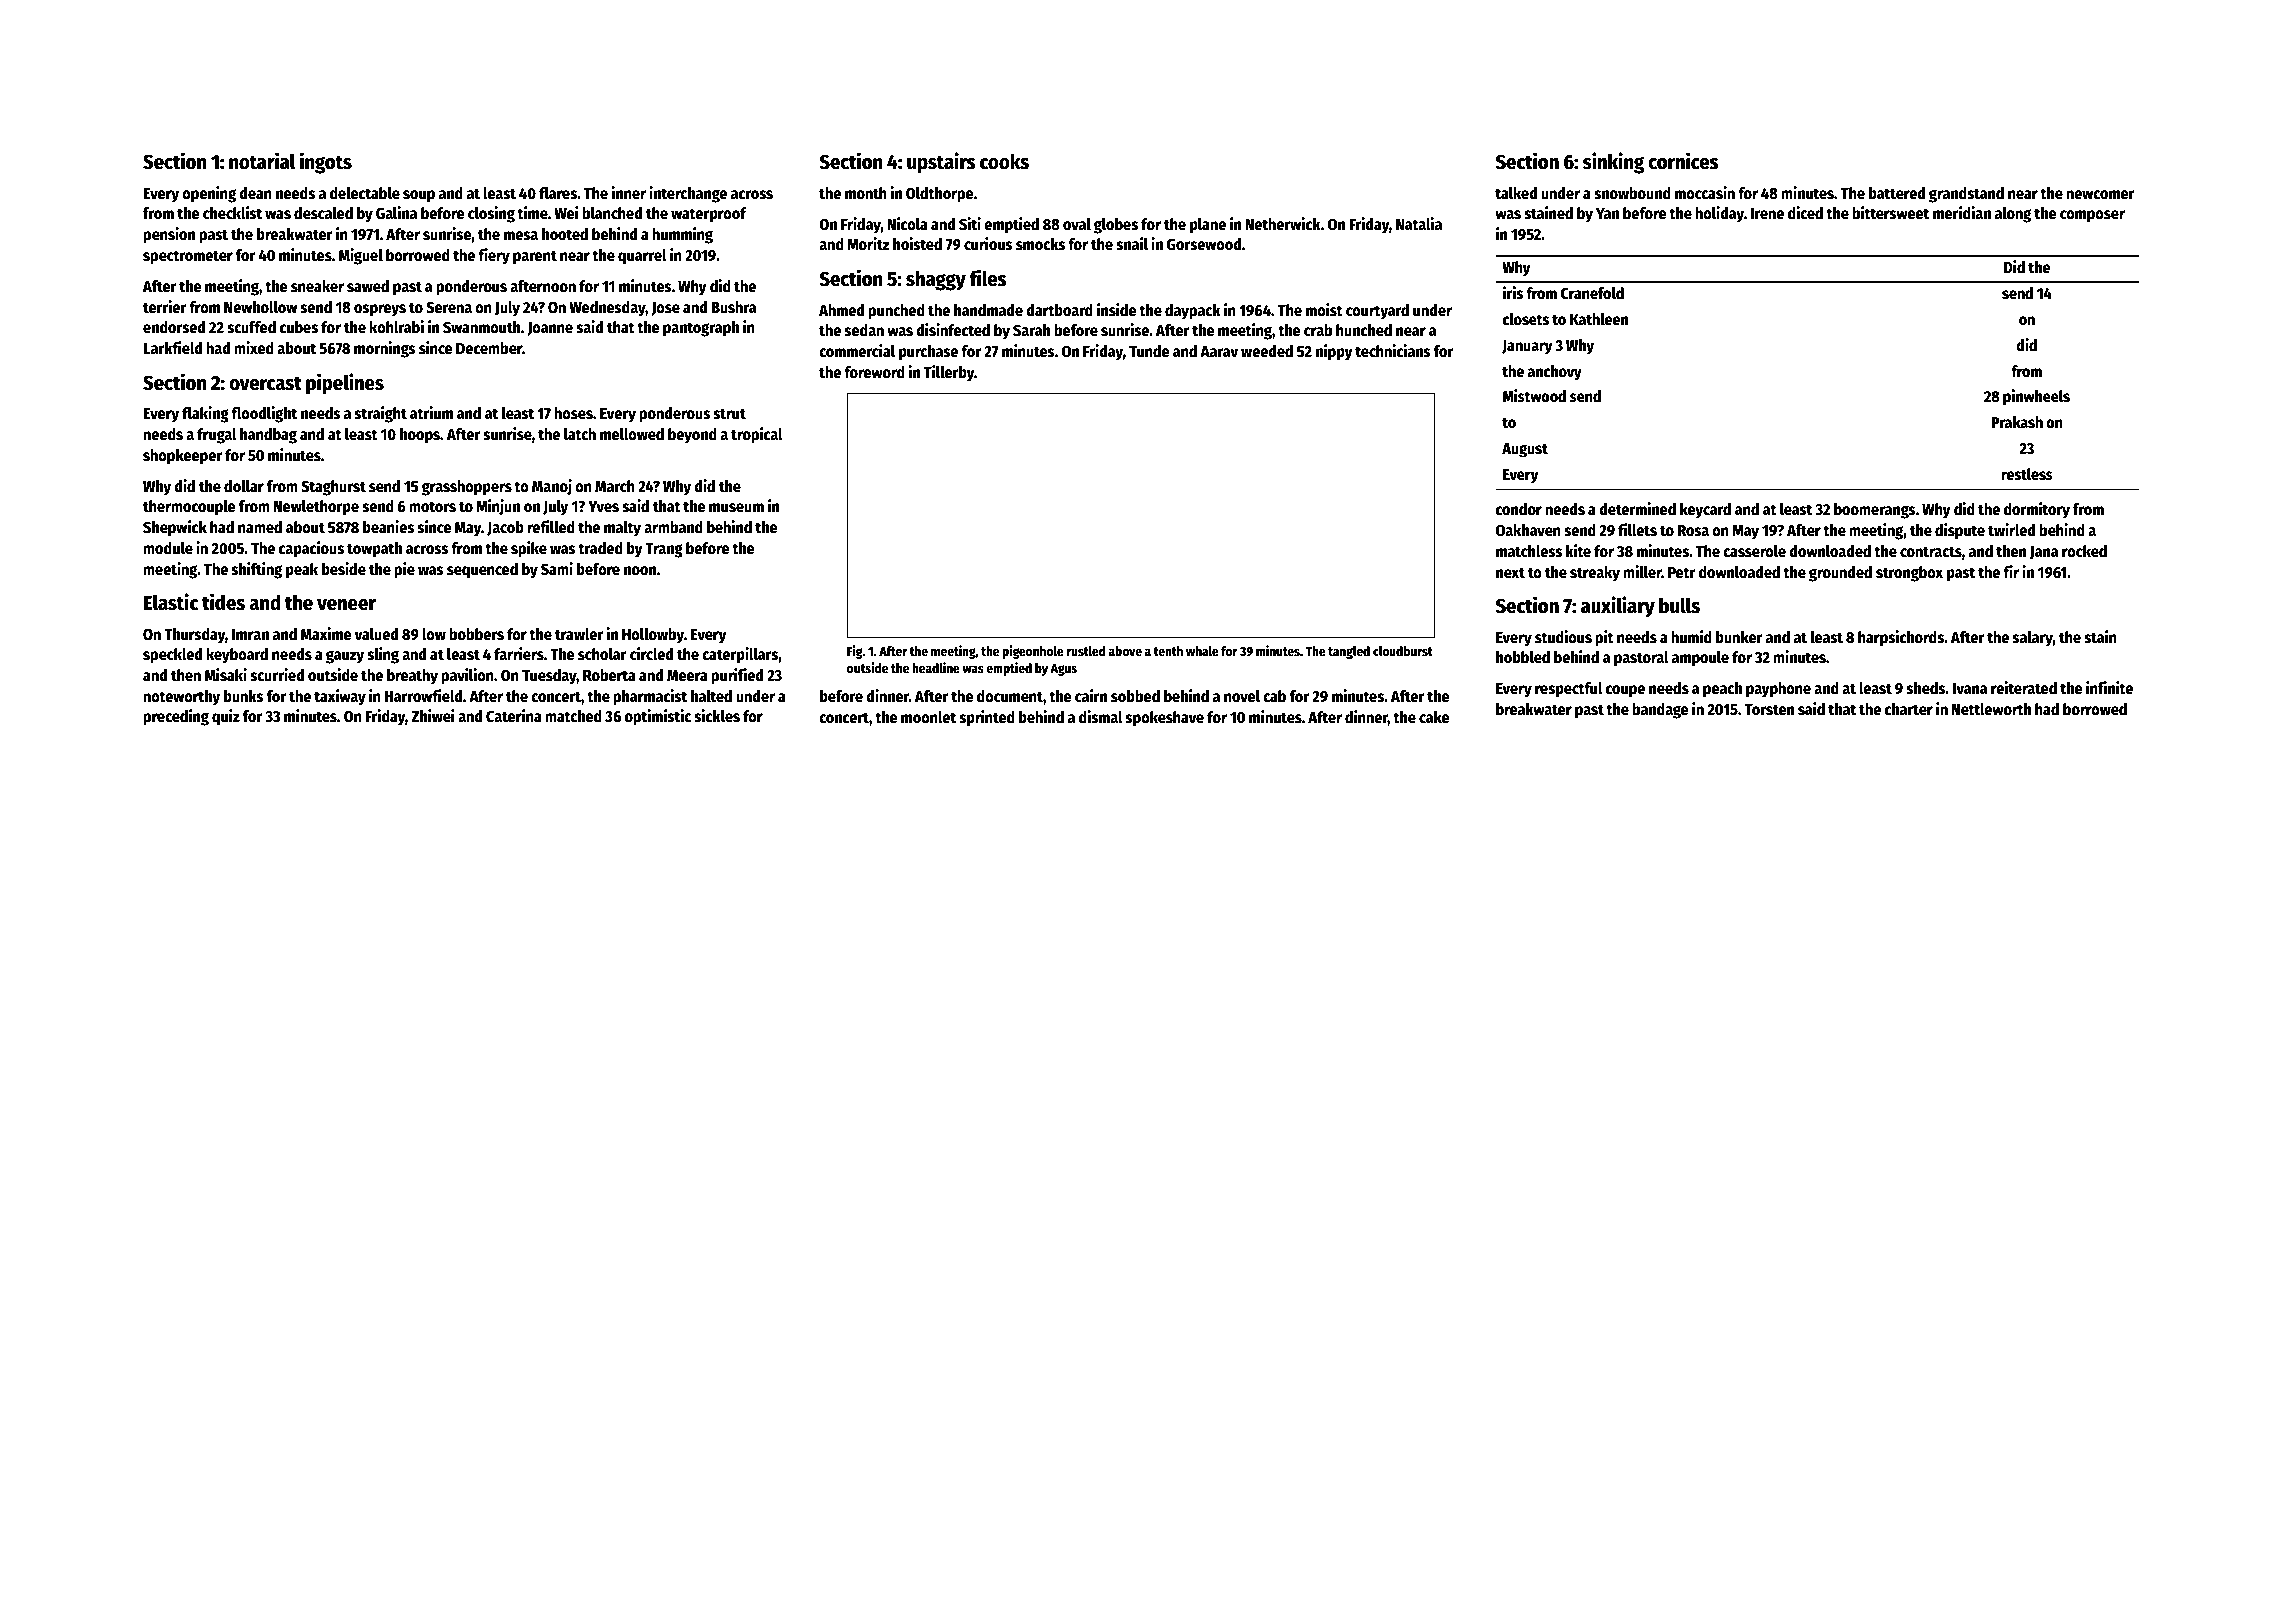  What do you see at coordinates (1529, 551) in the page?
I see `matchless` at bounding box center [1529, 551].
